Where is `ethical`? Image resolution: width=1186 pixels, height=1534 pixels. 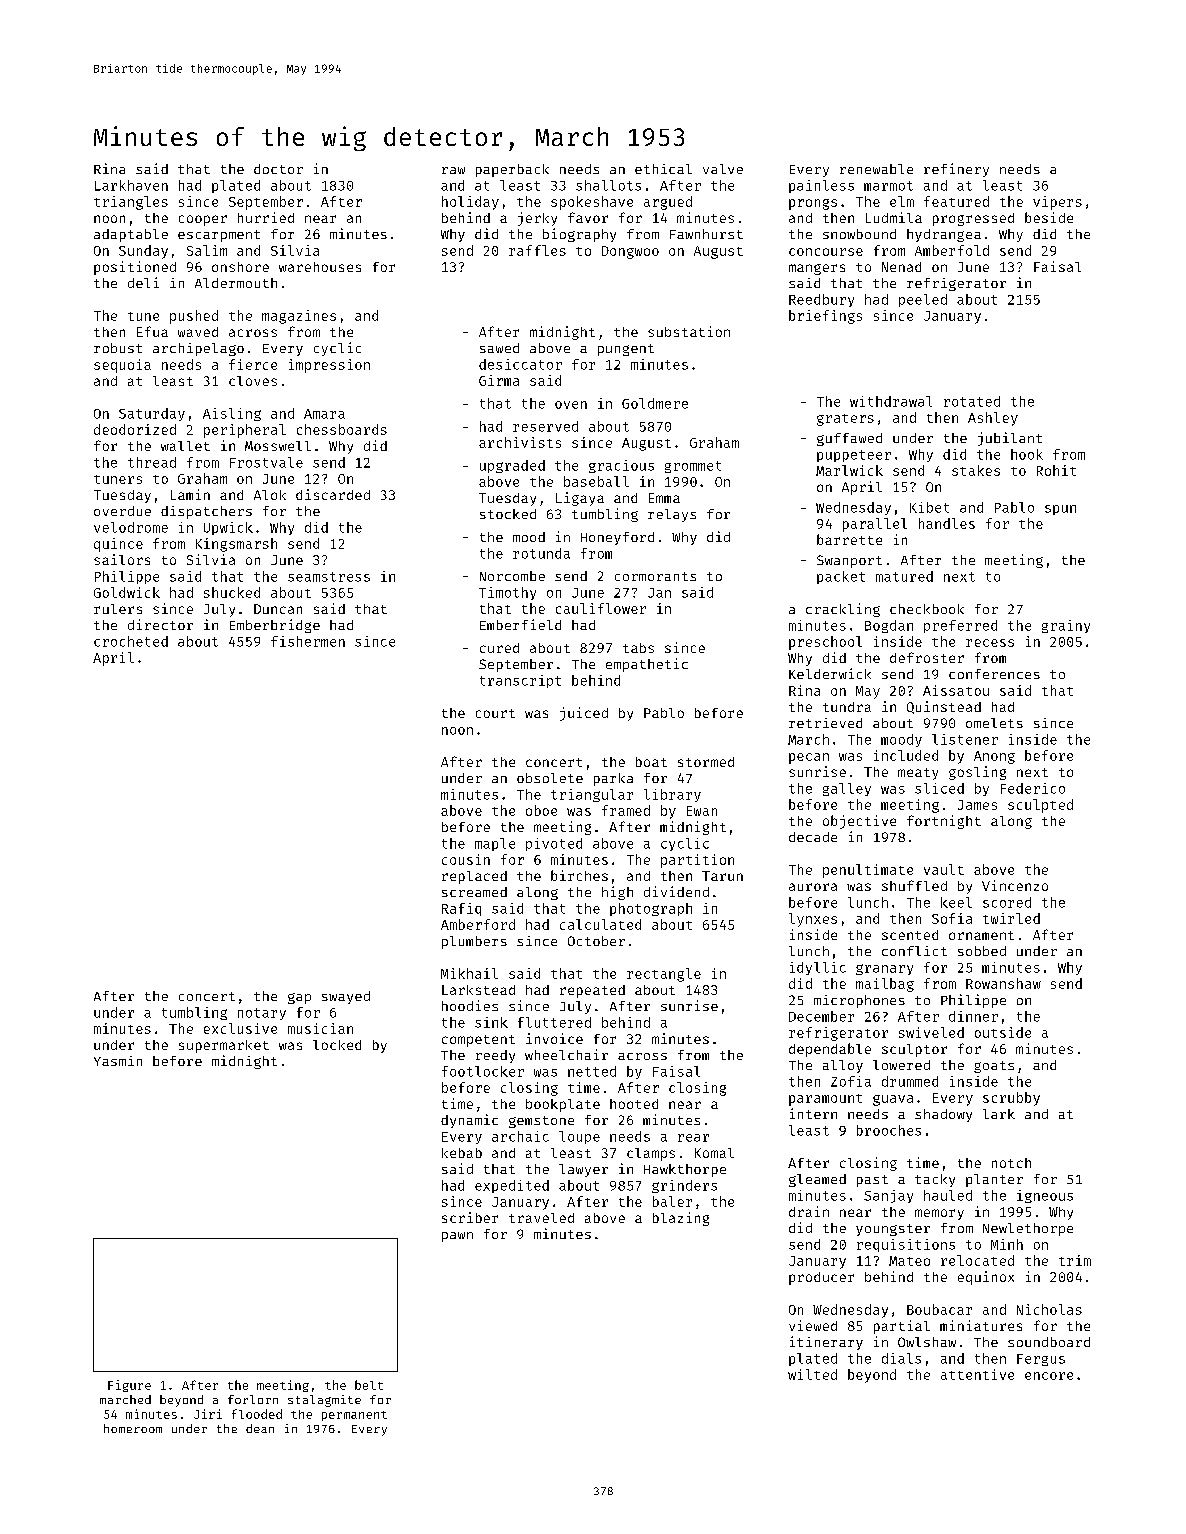 ethical is located at coordinates (663, 169).
